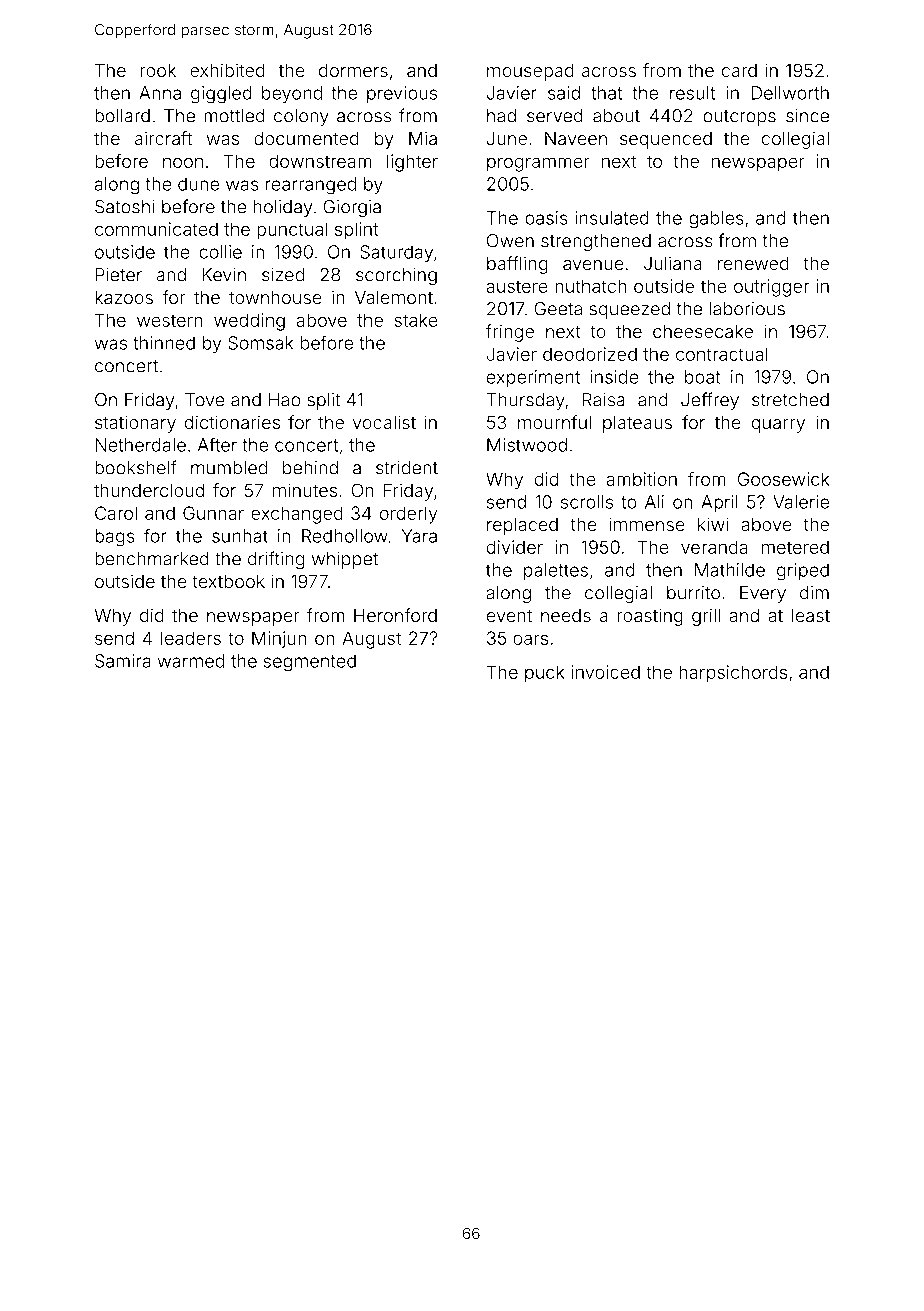 This page has width=924, height=1311. I want to click on sunhat, so click(240, 536).
